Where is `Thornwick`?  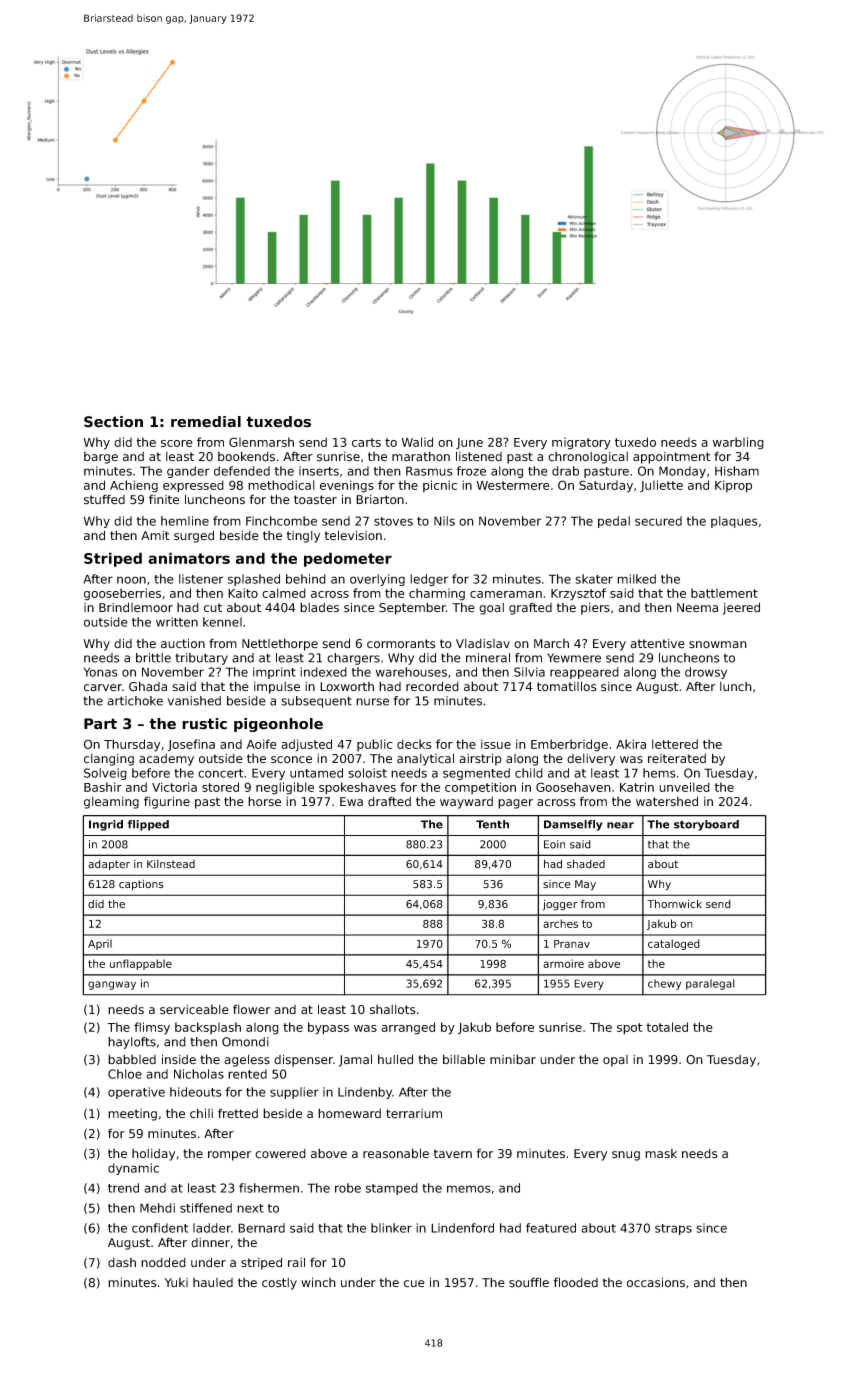
Thornwick is located at coordinates (674, 904).
